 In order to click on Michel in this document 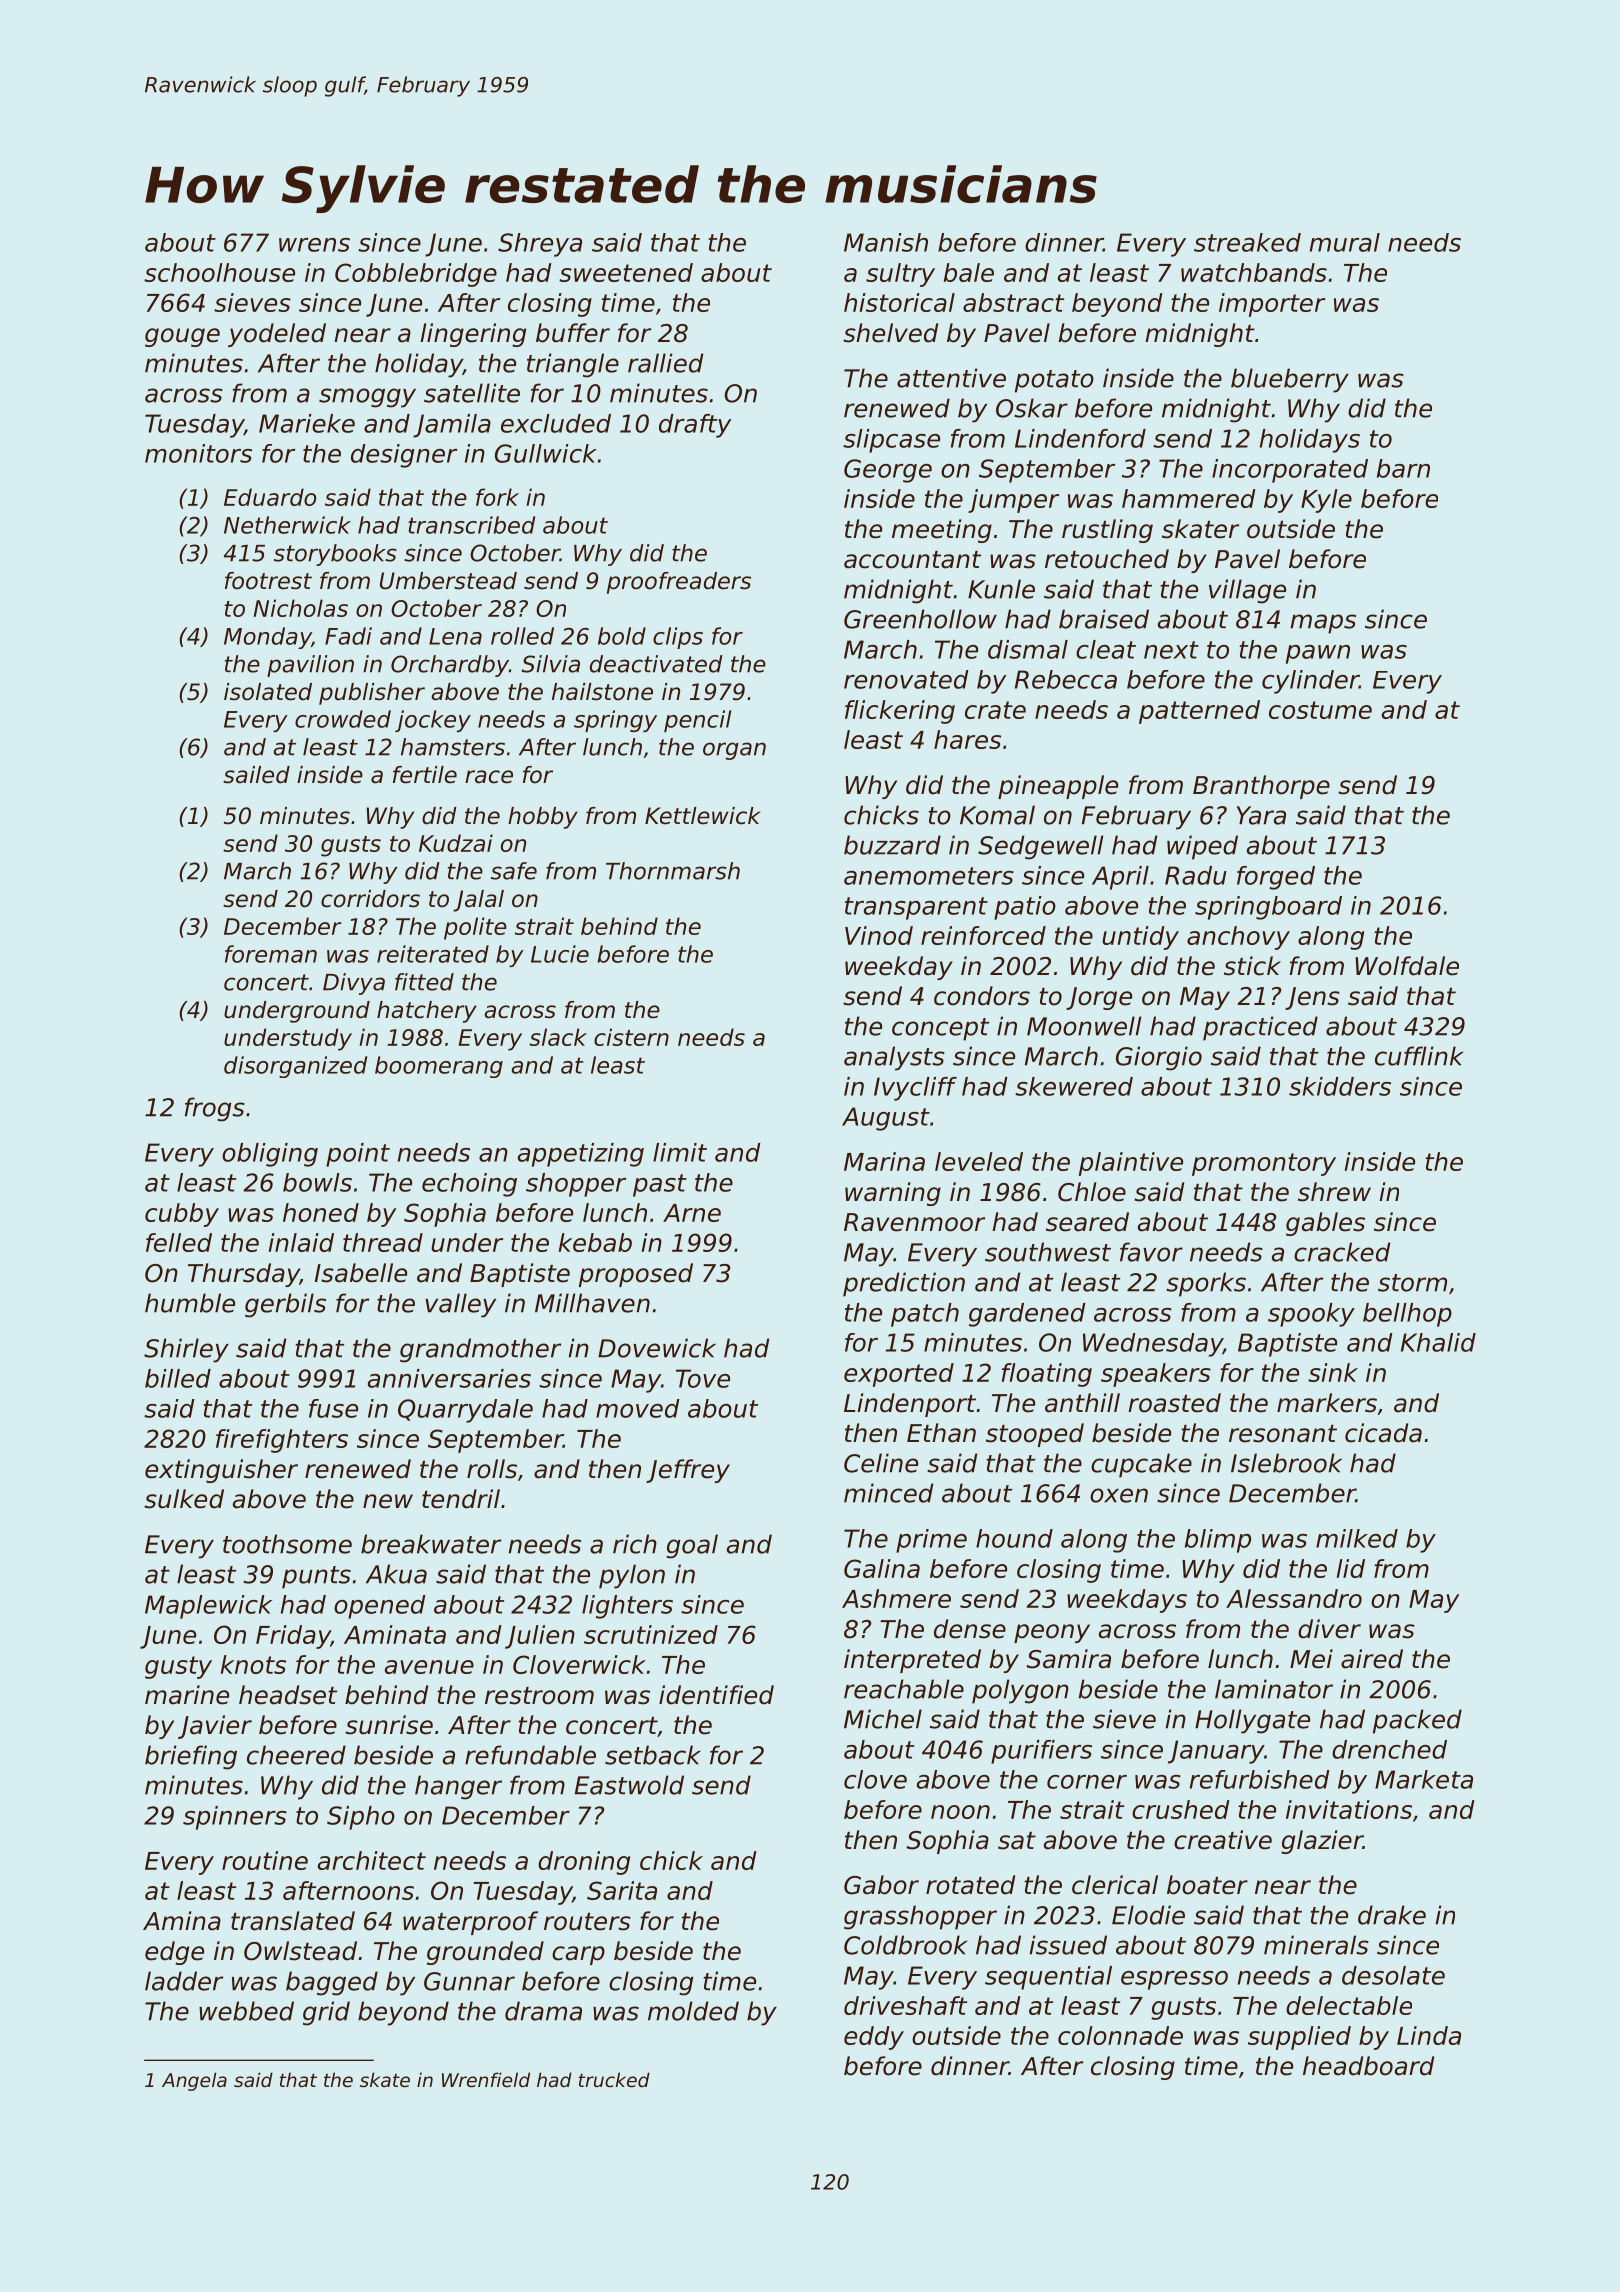, I will do `click(883, 1719)`.
